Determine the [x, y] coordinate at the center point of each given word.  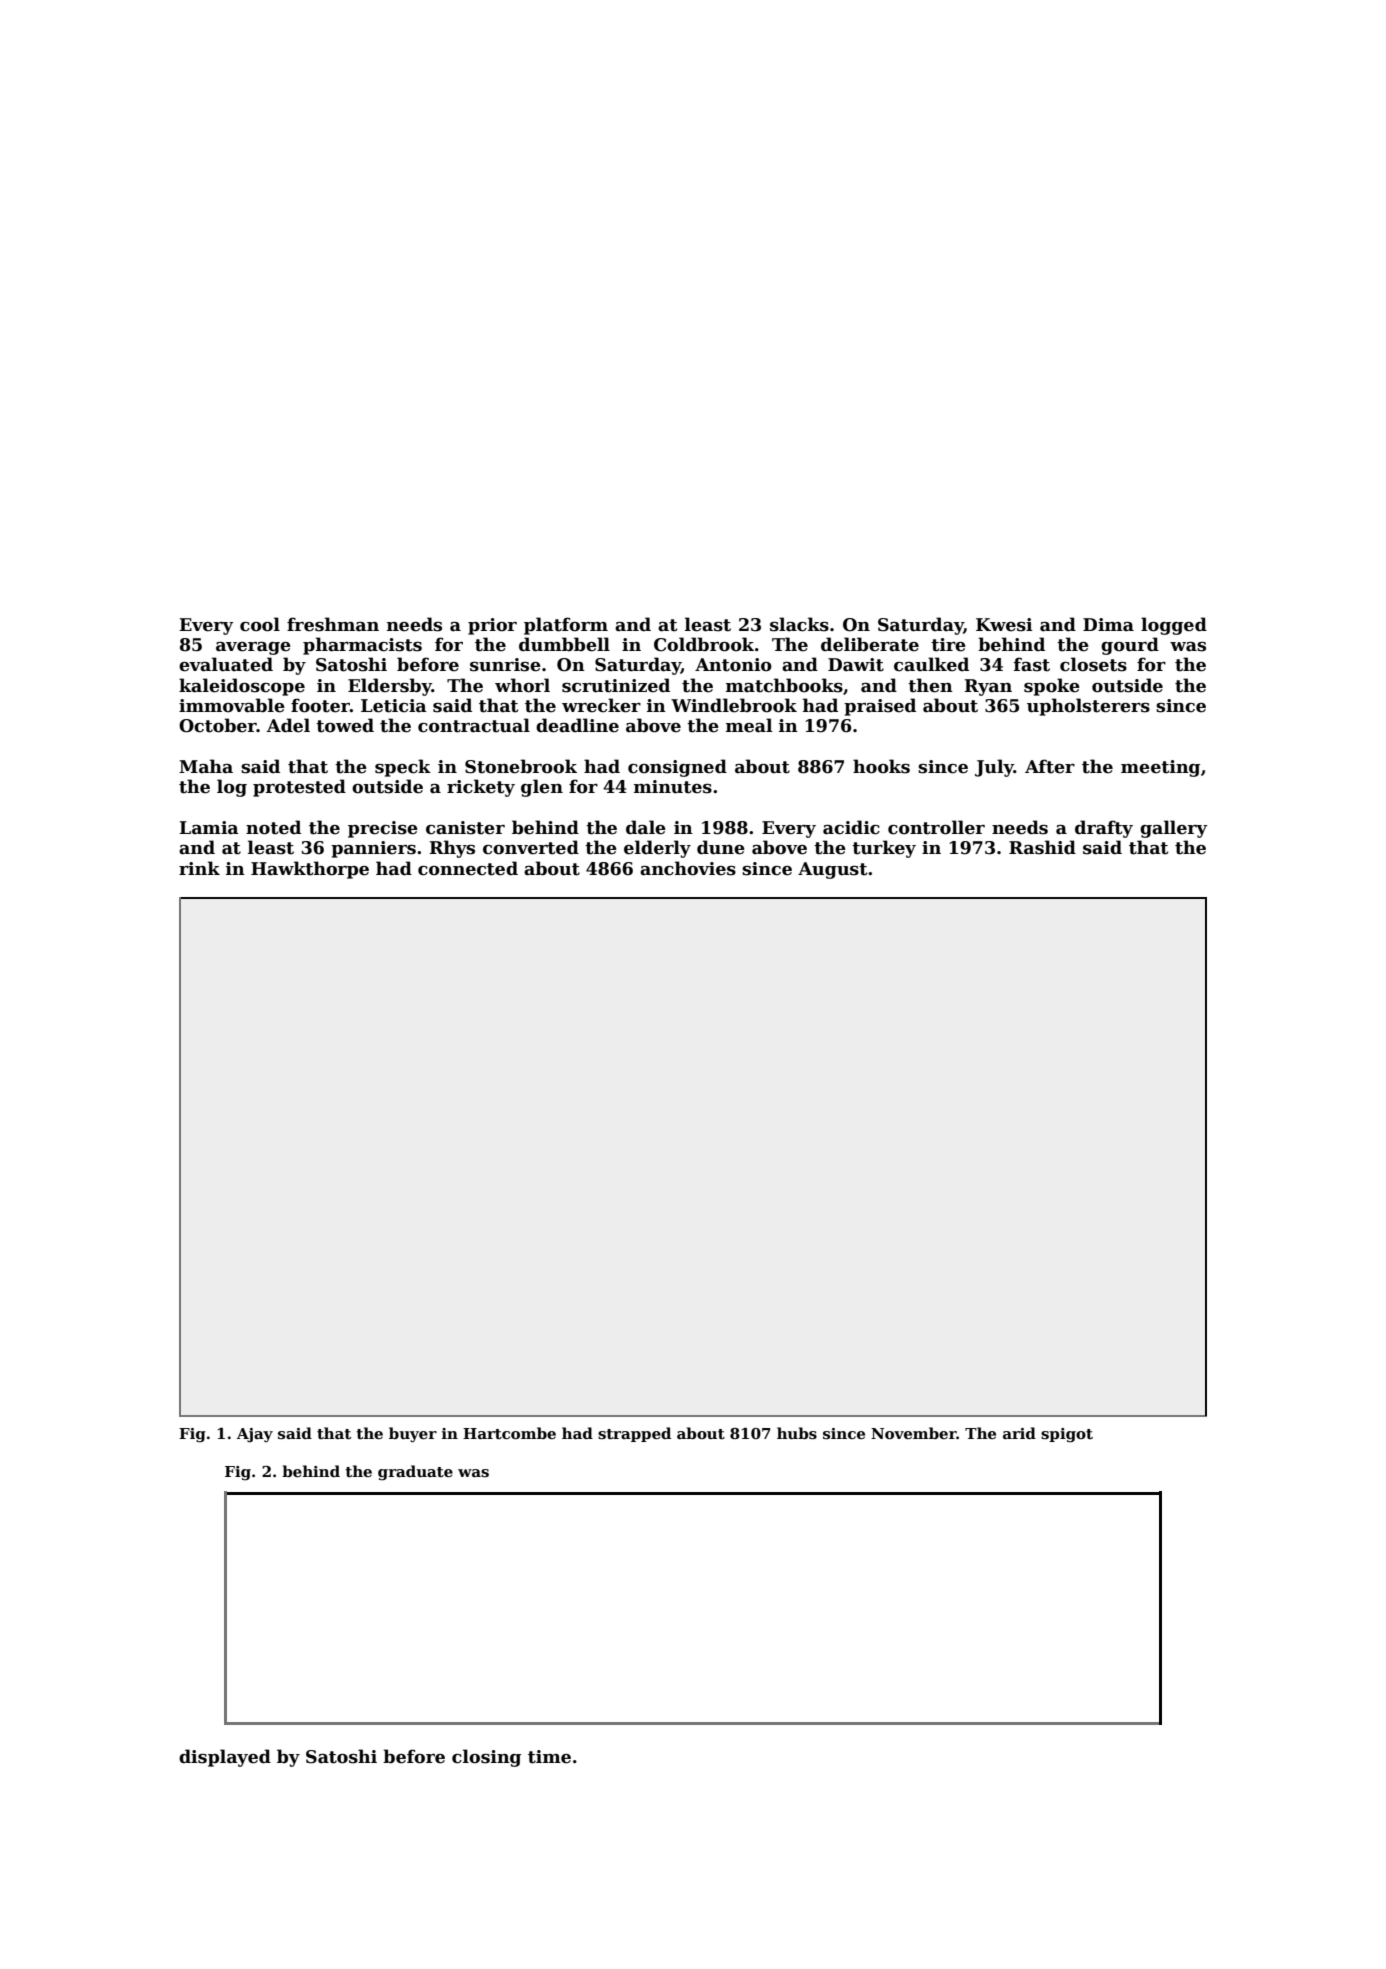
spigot [1067, 1435]
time [549, 1757]
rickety [481, 788]
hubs [797, 1433]
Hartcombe [509, 1433]
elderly [657, 849]
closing [486, 1758]
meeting [1160, 768]
